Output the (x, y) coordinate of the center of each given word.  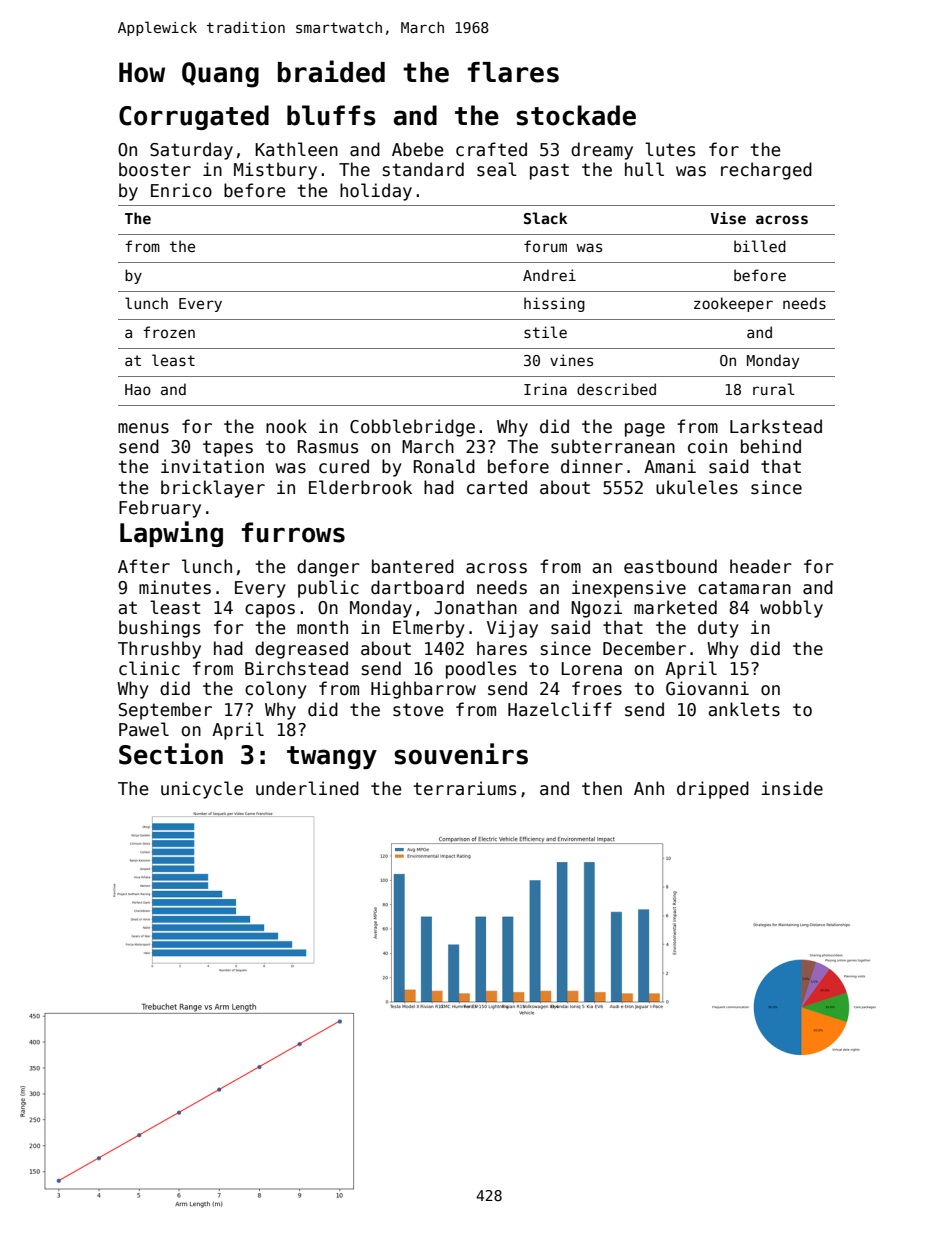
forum (545, 246)
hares (502, 648)
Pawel (144, 729)
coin (707, 446)
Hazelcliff (560, 709)
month (322, 627)
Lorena (591, 669)
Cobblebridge (412, 428)
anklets (744, 709)
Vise (728, 218)
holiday (376, 192)
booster (155, 169)
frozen (169, 332)
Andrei (549, 275)
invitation (212, 466)
